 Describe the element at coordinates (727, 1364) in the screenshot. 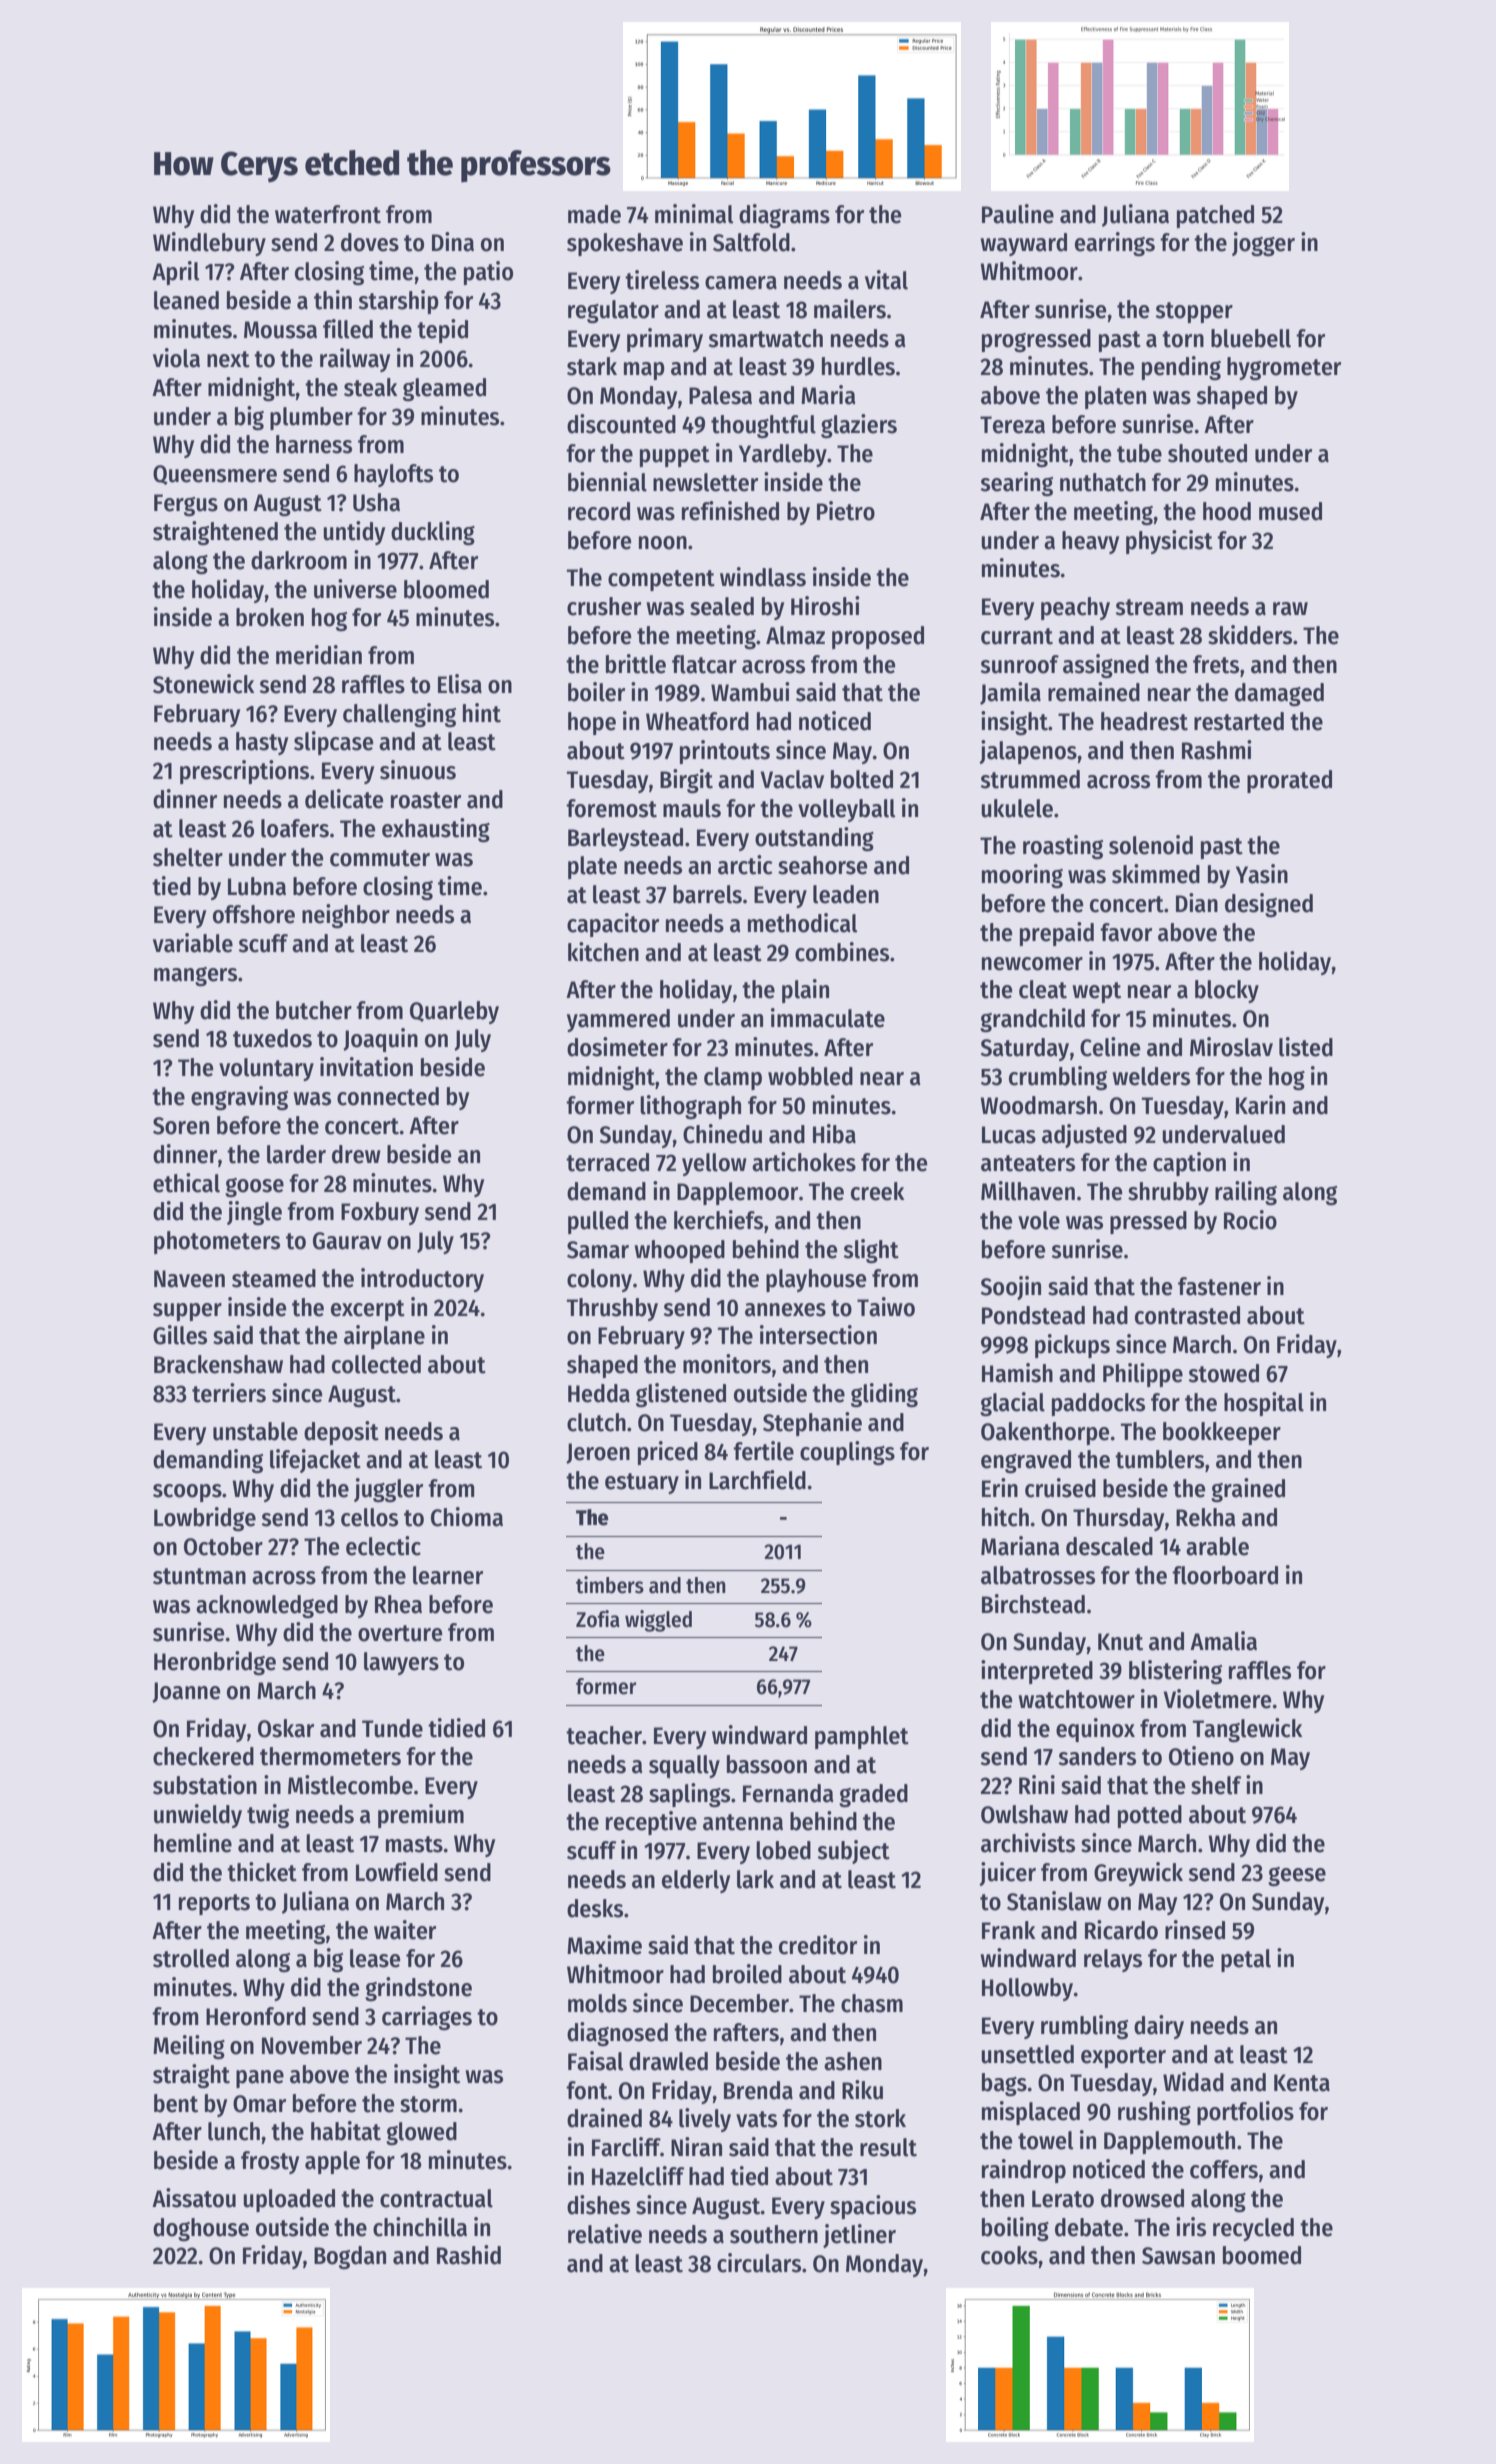

I see `monitors` at that location.
